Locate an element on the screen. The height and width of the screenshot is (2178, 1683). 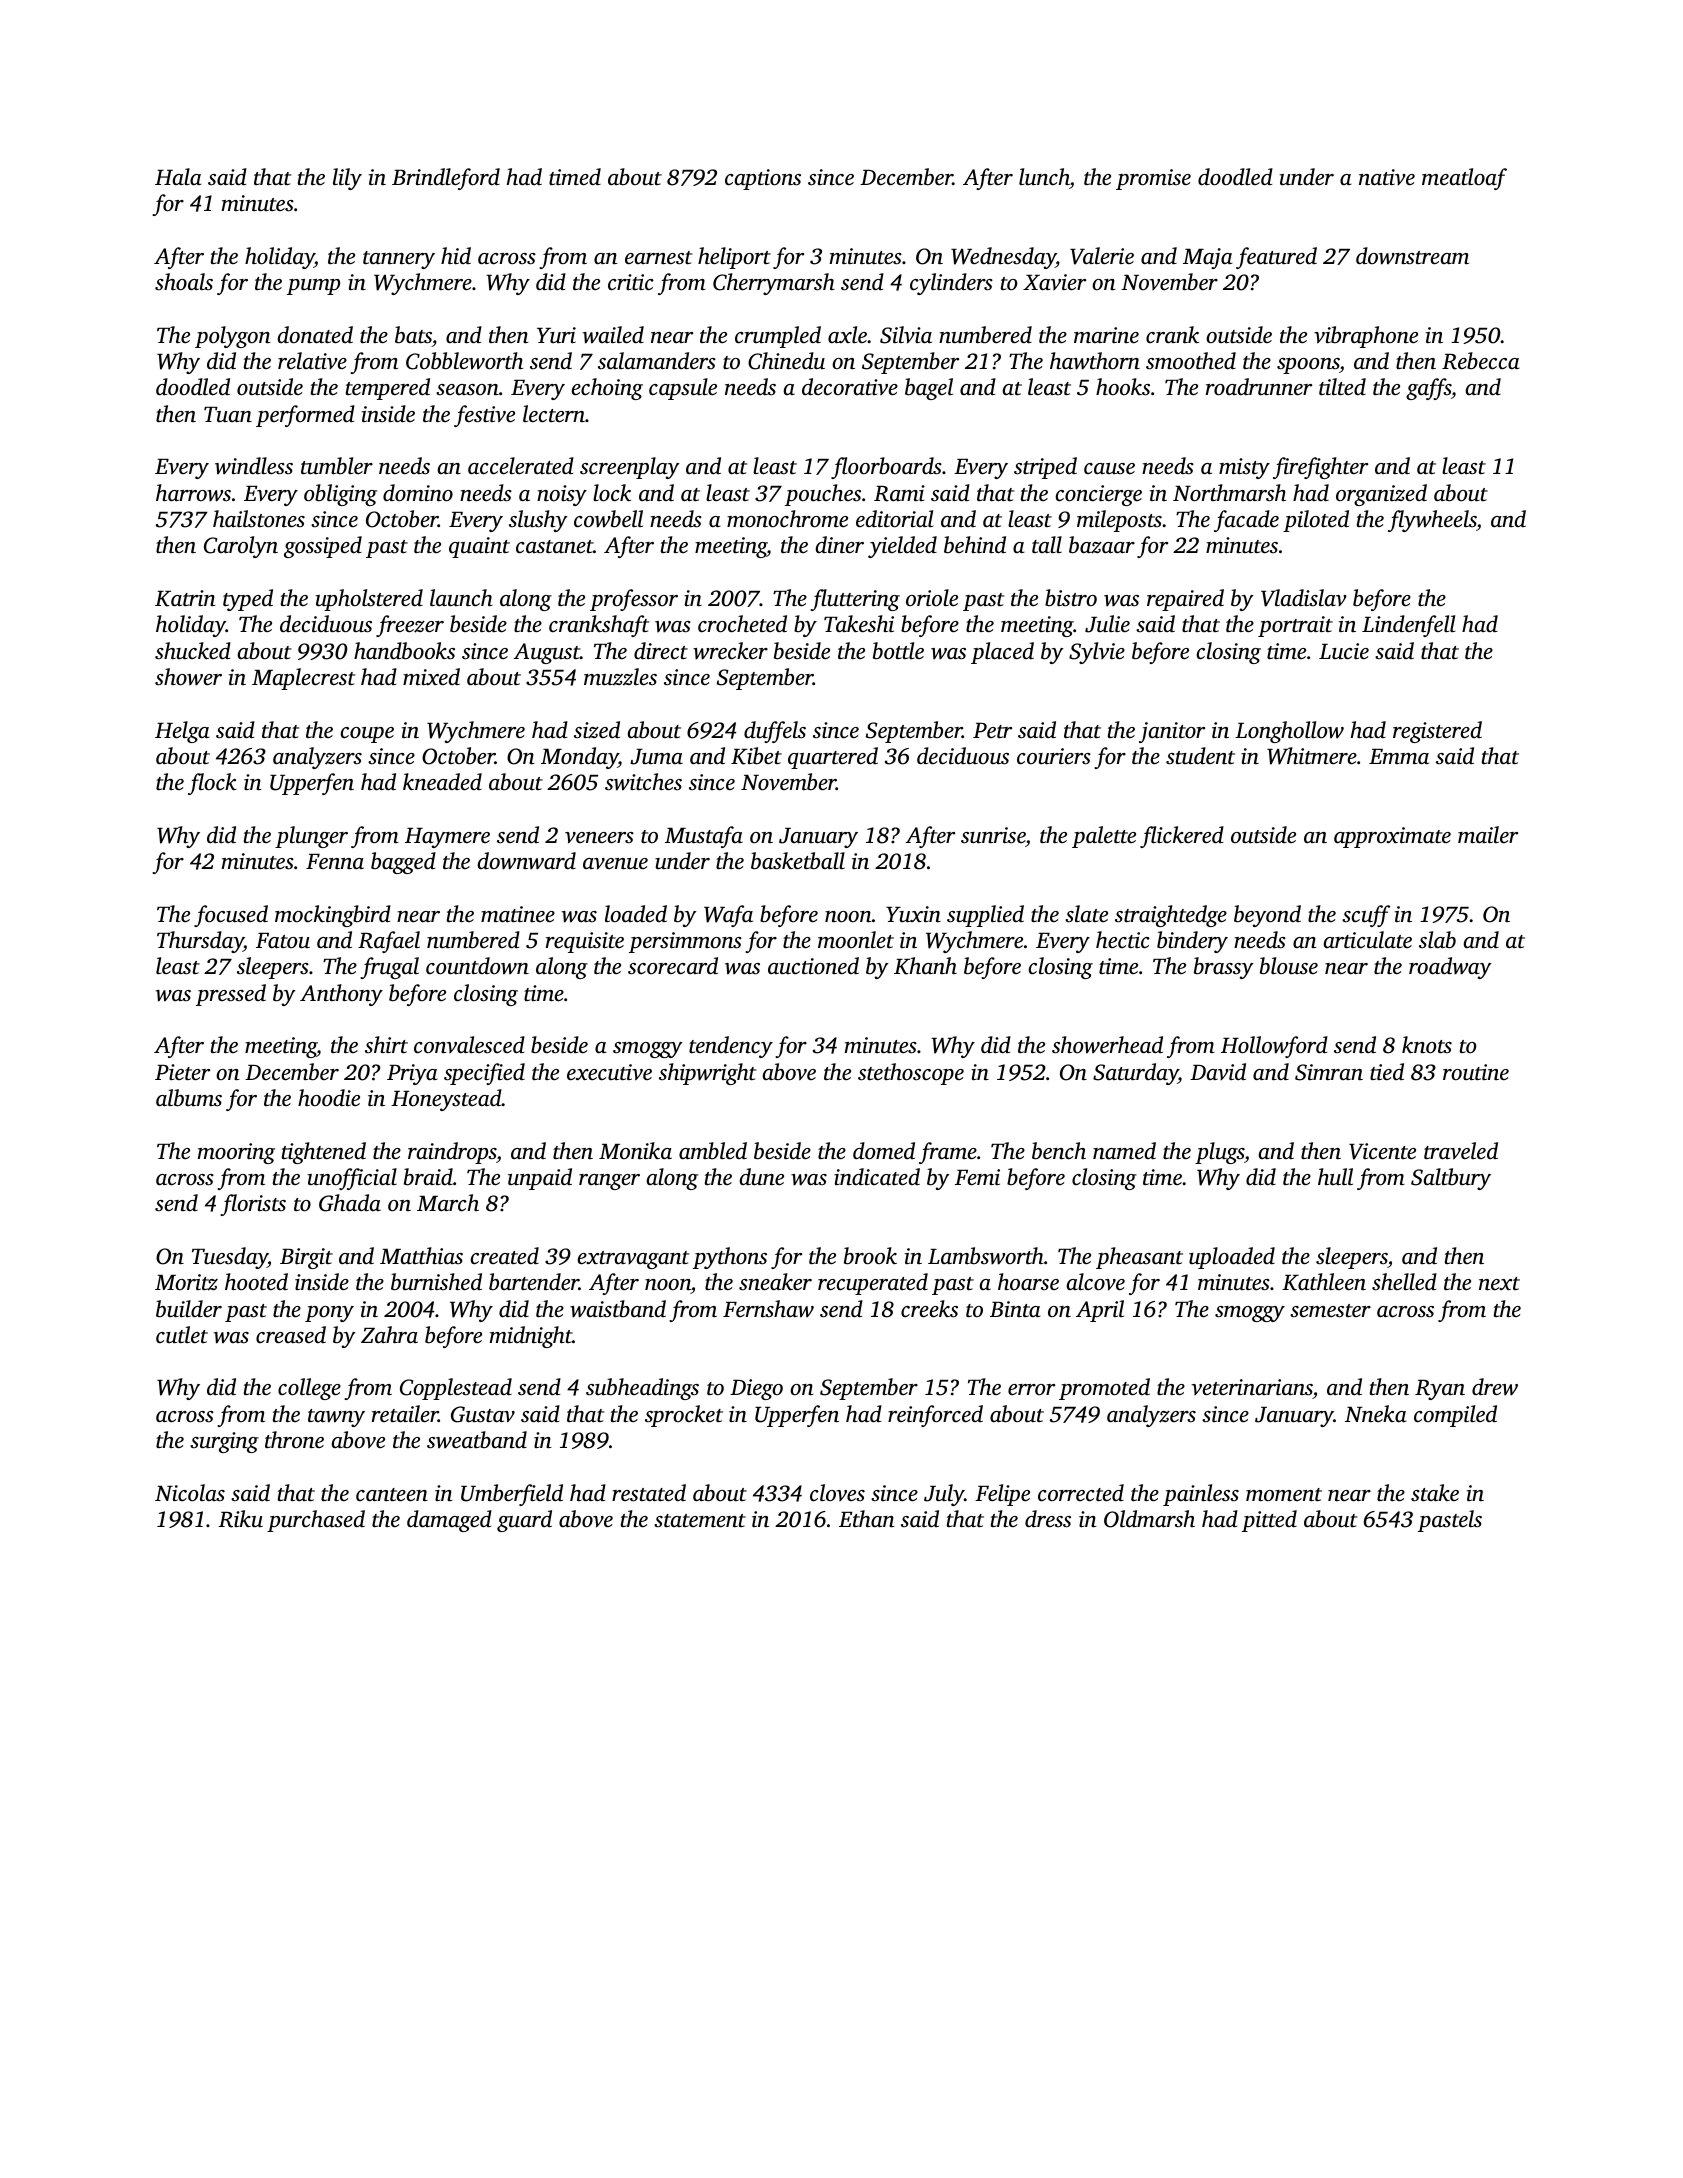
muzzles is located at coordinates (620, 677).
